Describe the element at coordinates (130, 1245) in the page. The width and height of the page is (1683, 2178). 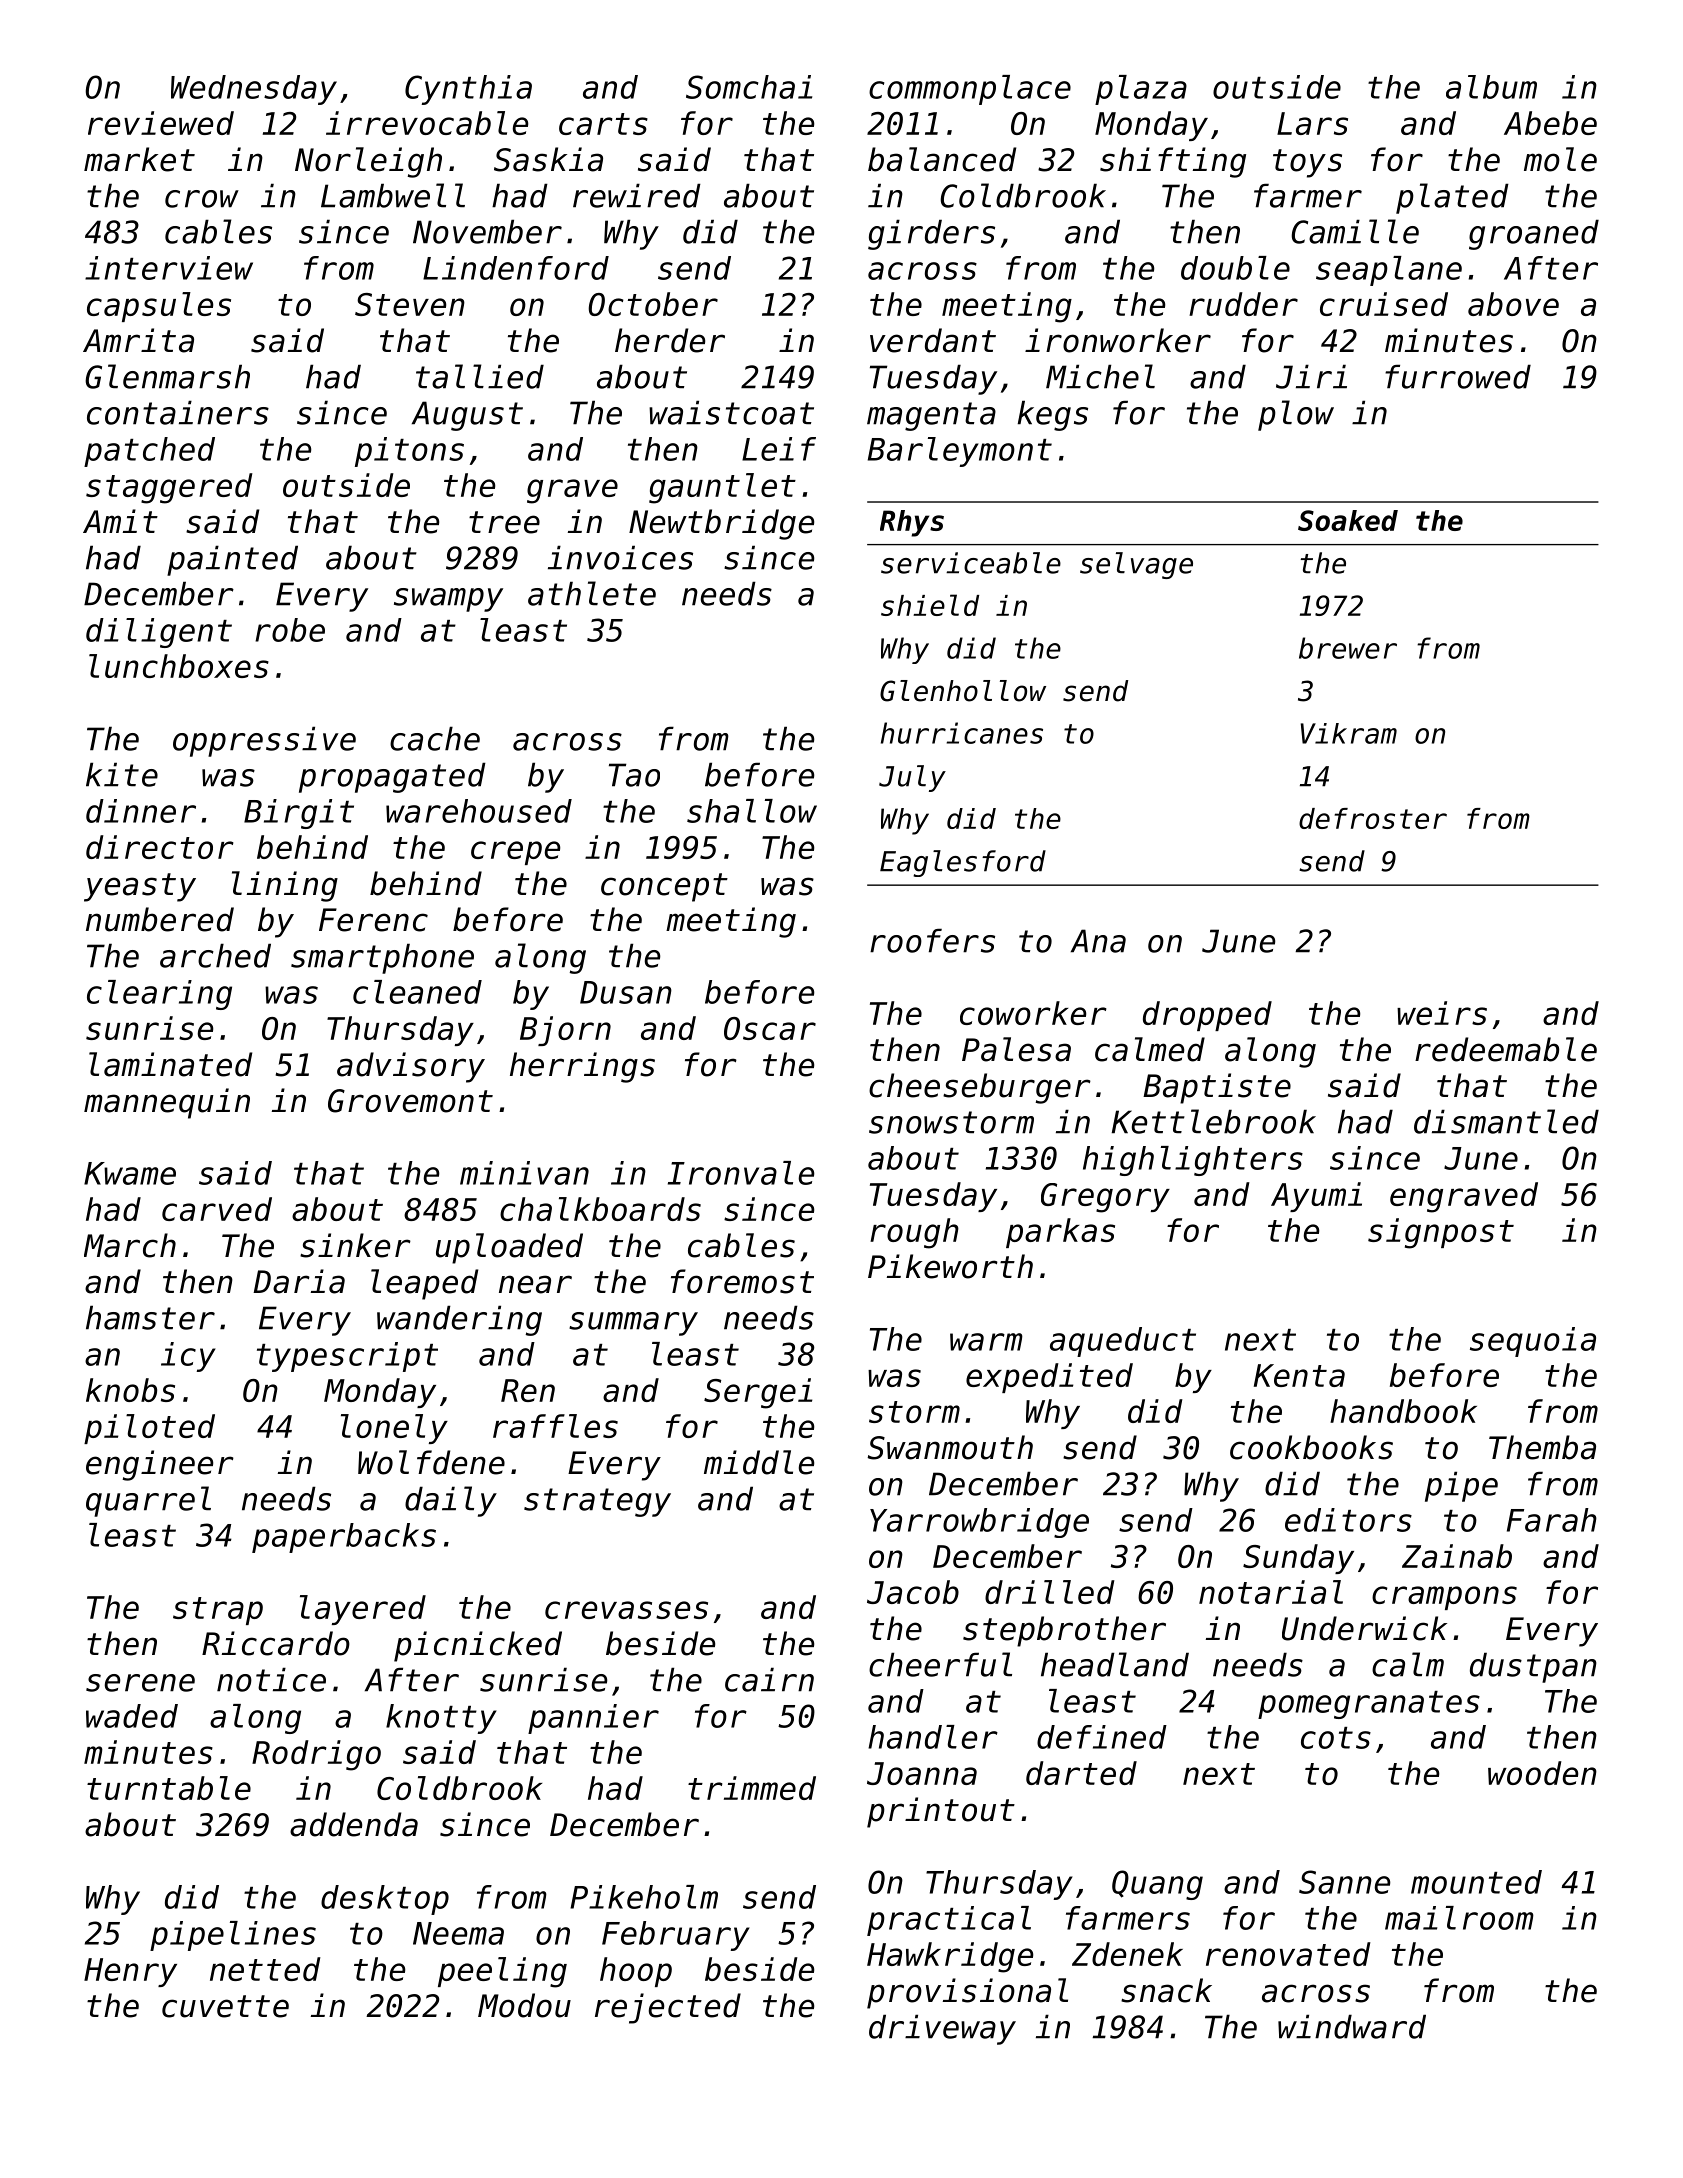
I see `March` at that location.
